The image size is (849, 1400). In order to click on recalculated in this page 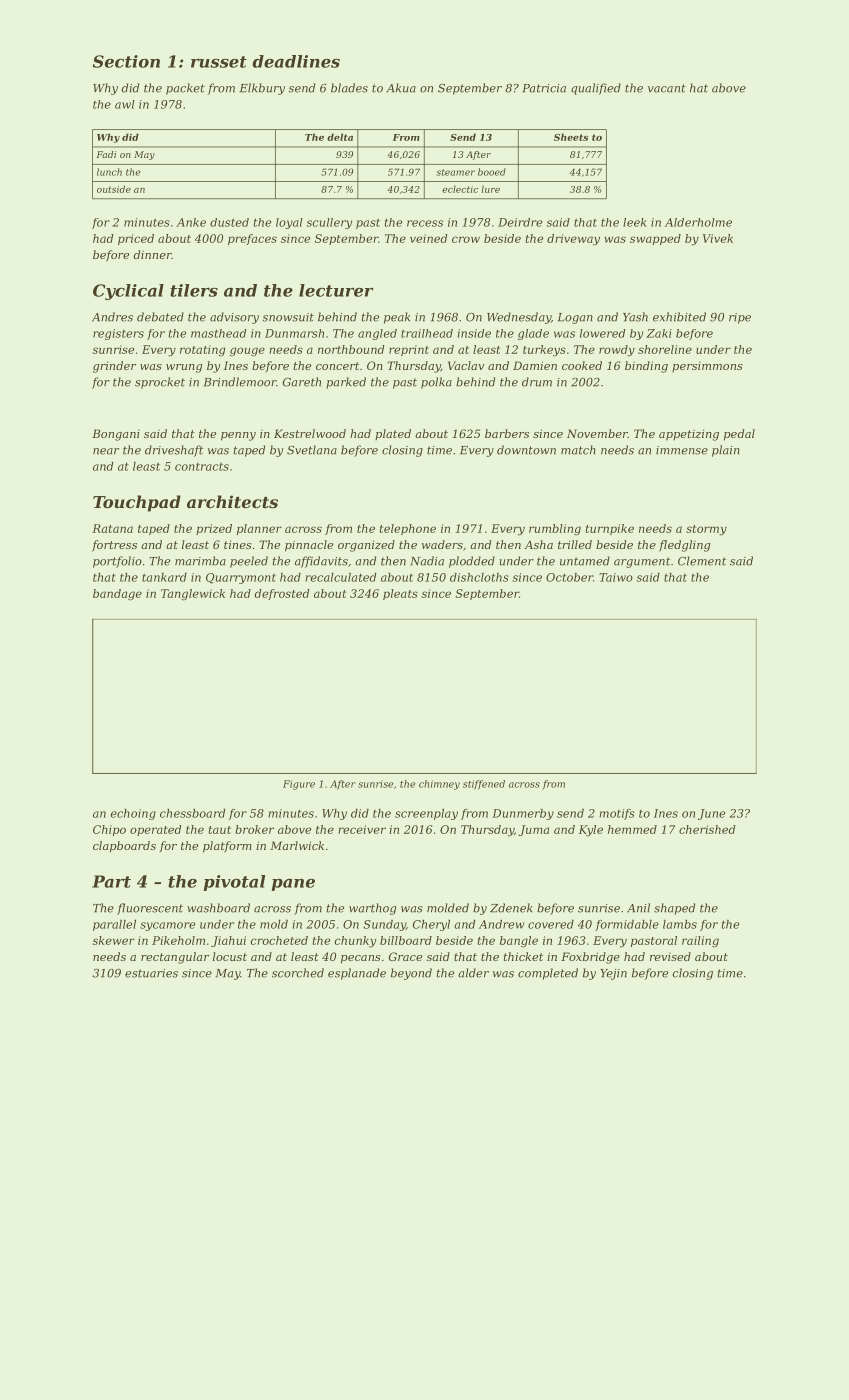, I will do `click(340, 577)`.
